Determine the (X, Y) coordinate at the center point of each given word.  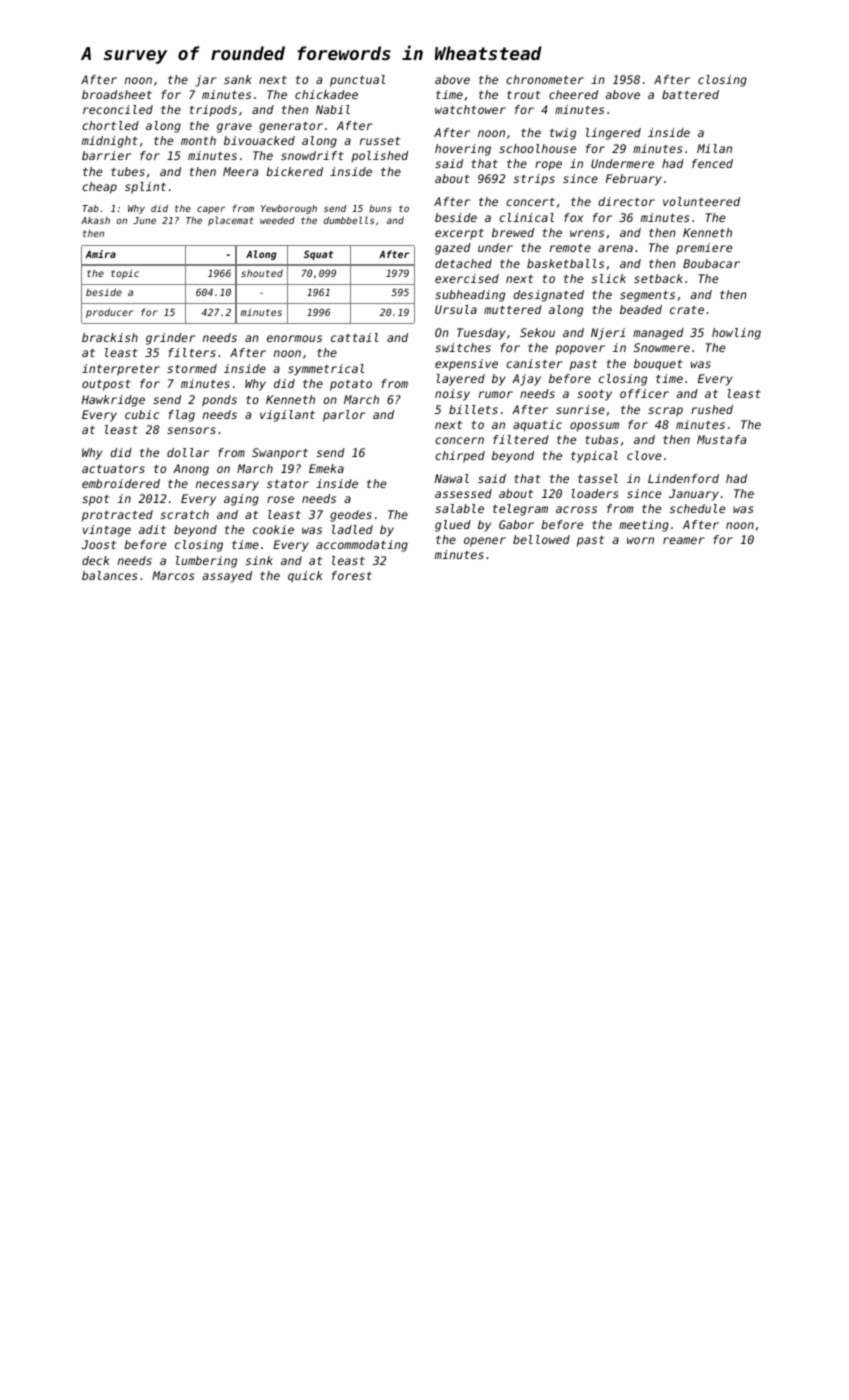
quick (305, 577)
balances (109, 575)
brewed (513, 232)
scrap (665, 412)
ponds (219, 401)
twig (563, 134)
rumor (496, 394)
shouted (262, 273)
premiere (704, 249)
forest (352, 575)
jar (206, 81)
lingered (613, 134)
